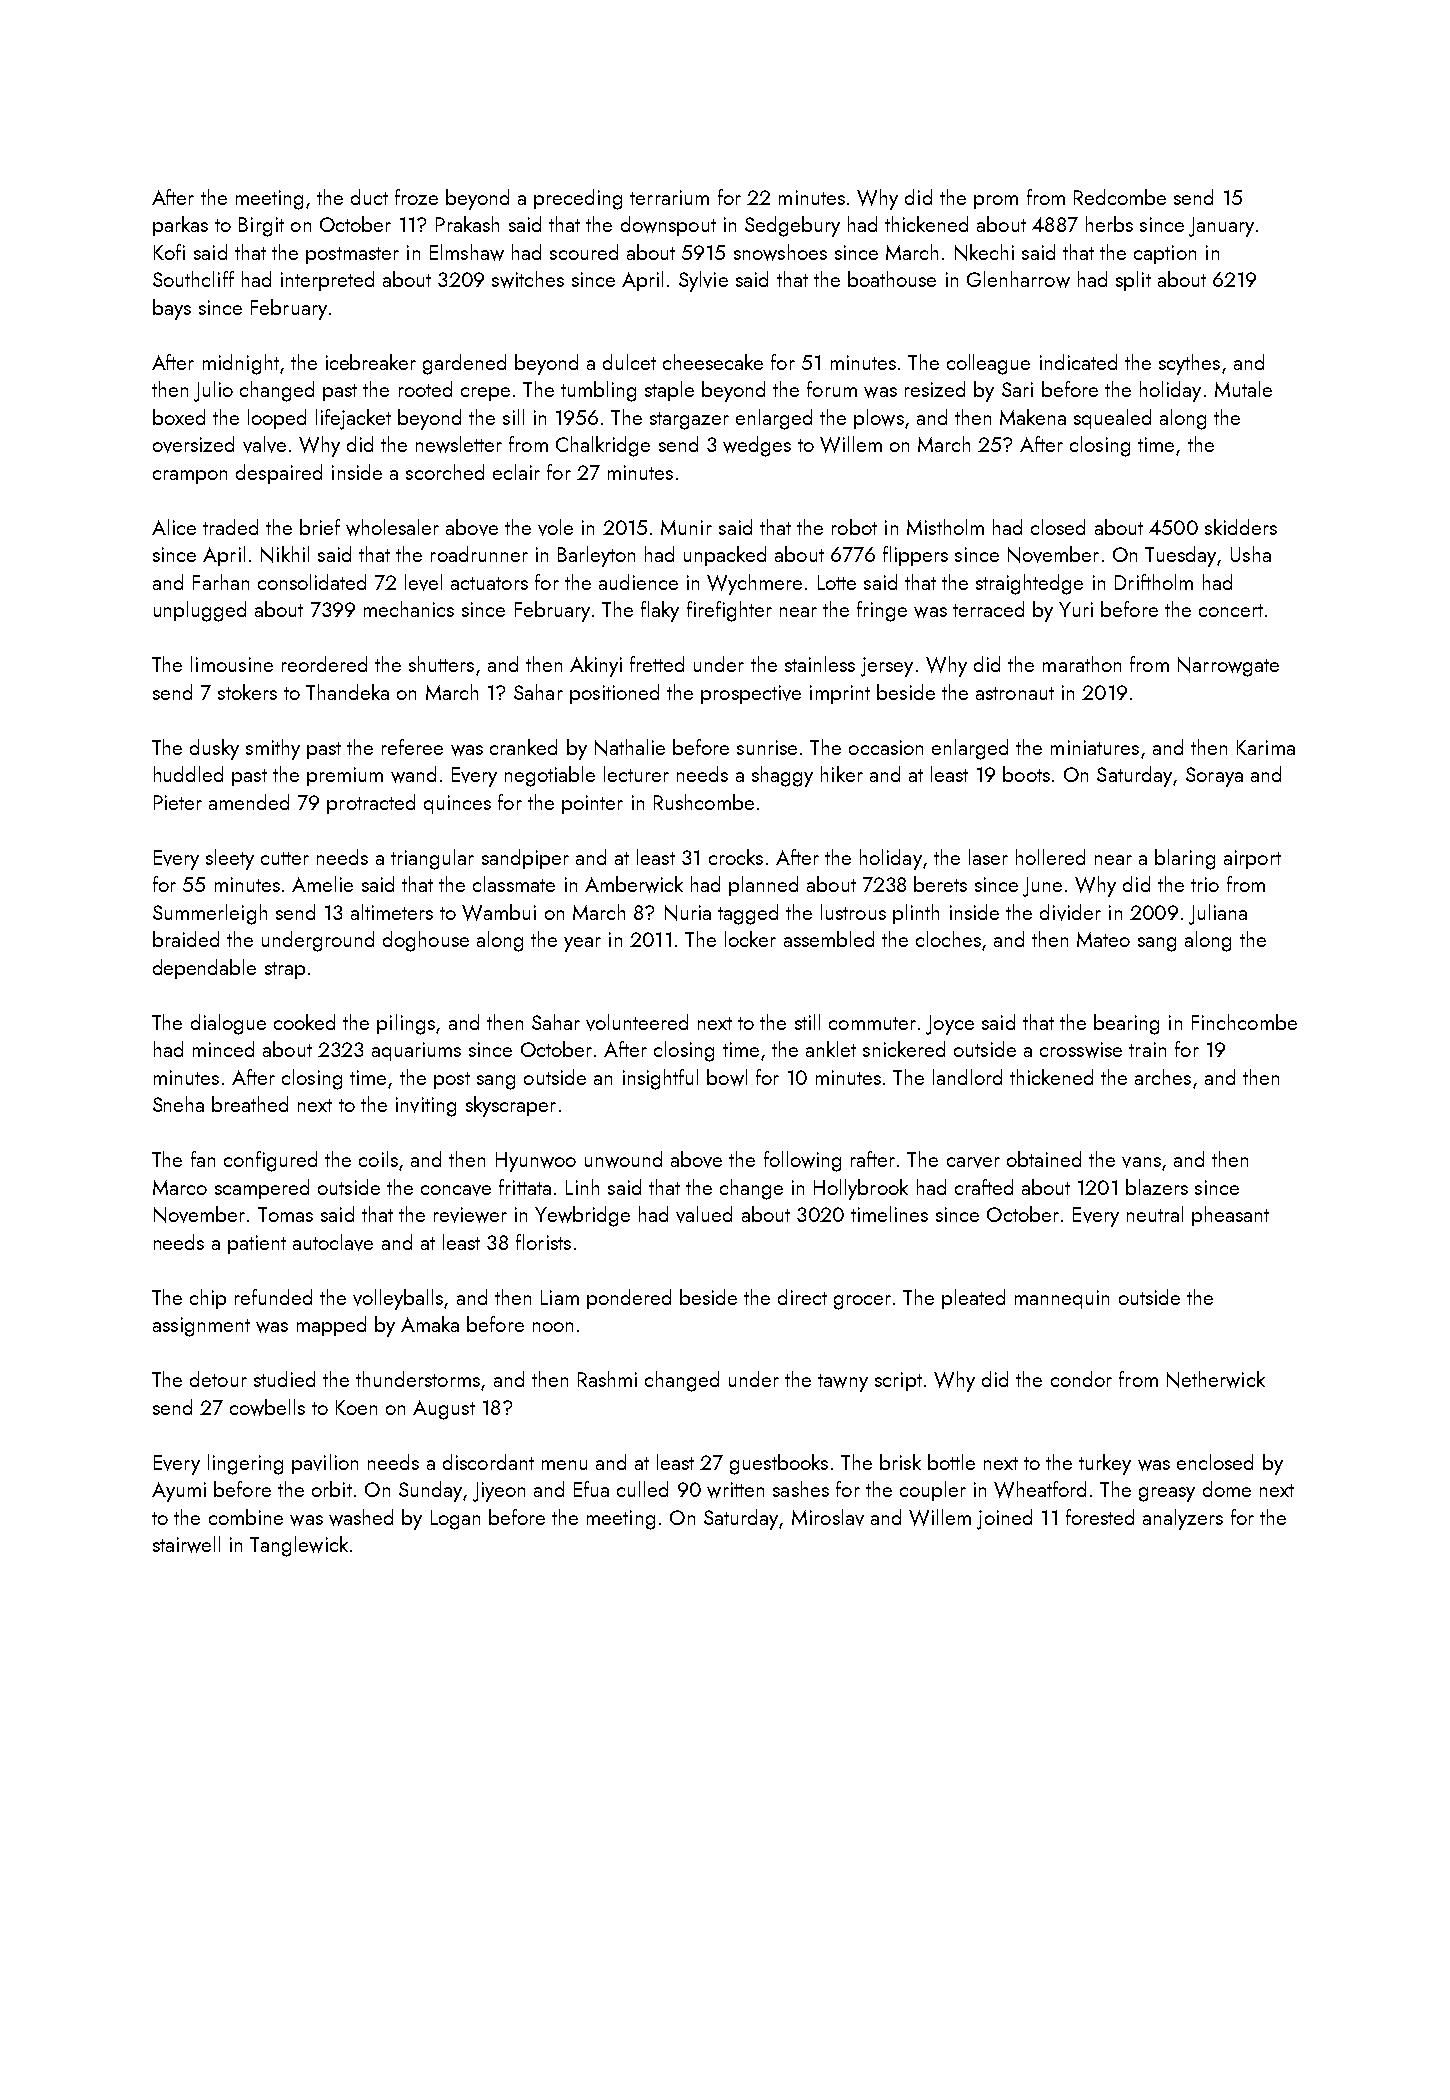 The image size is (1450, 2100). Describe the element at coordinates (241, 364) in the image. I see `midnight` at that location.
